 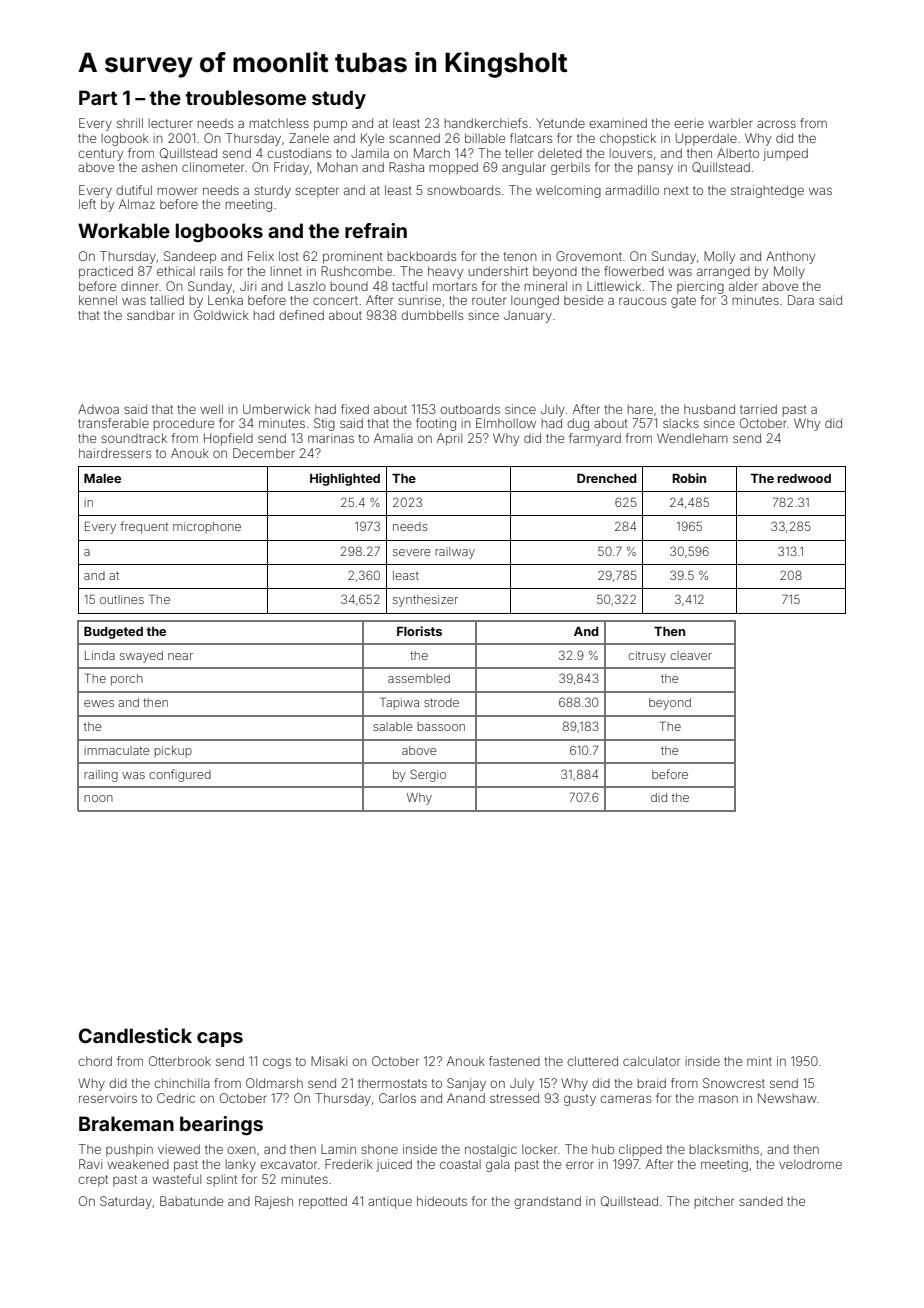 I want to click on cleaver, so click(x=691, y=655).
